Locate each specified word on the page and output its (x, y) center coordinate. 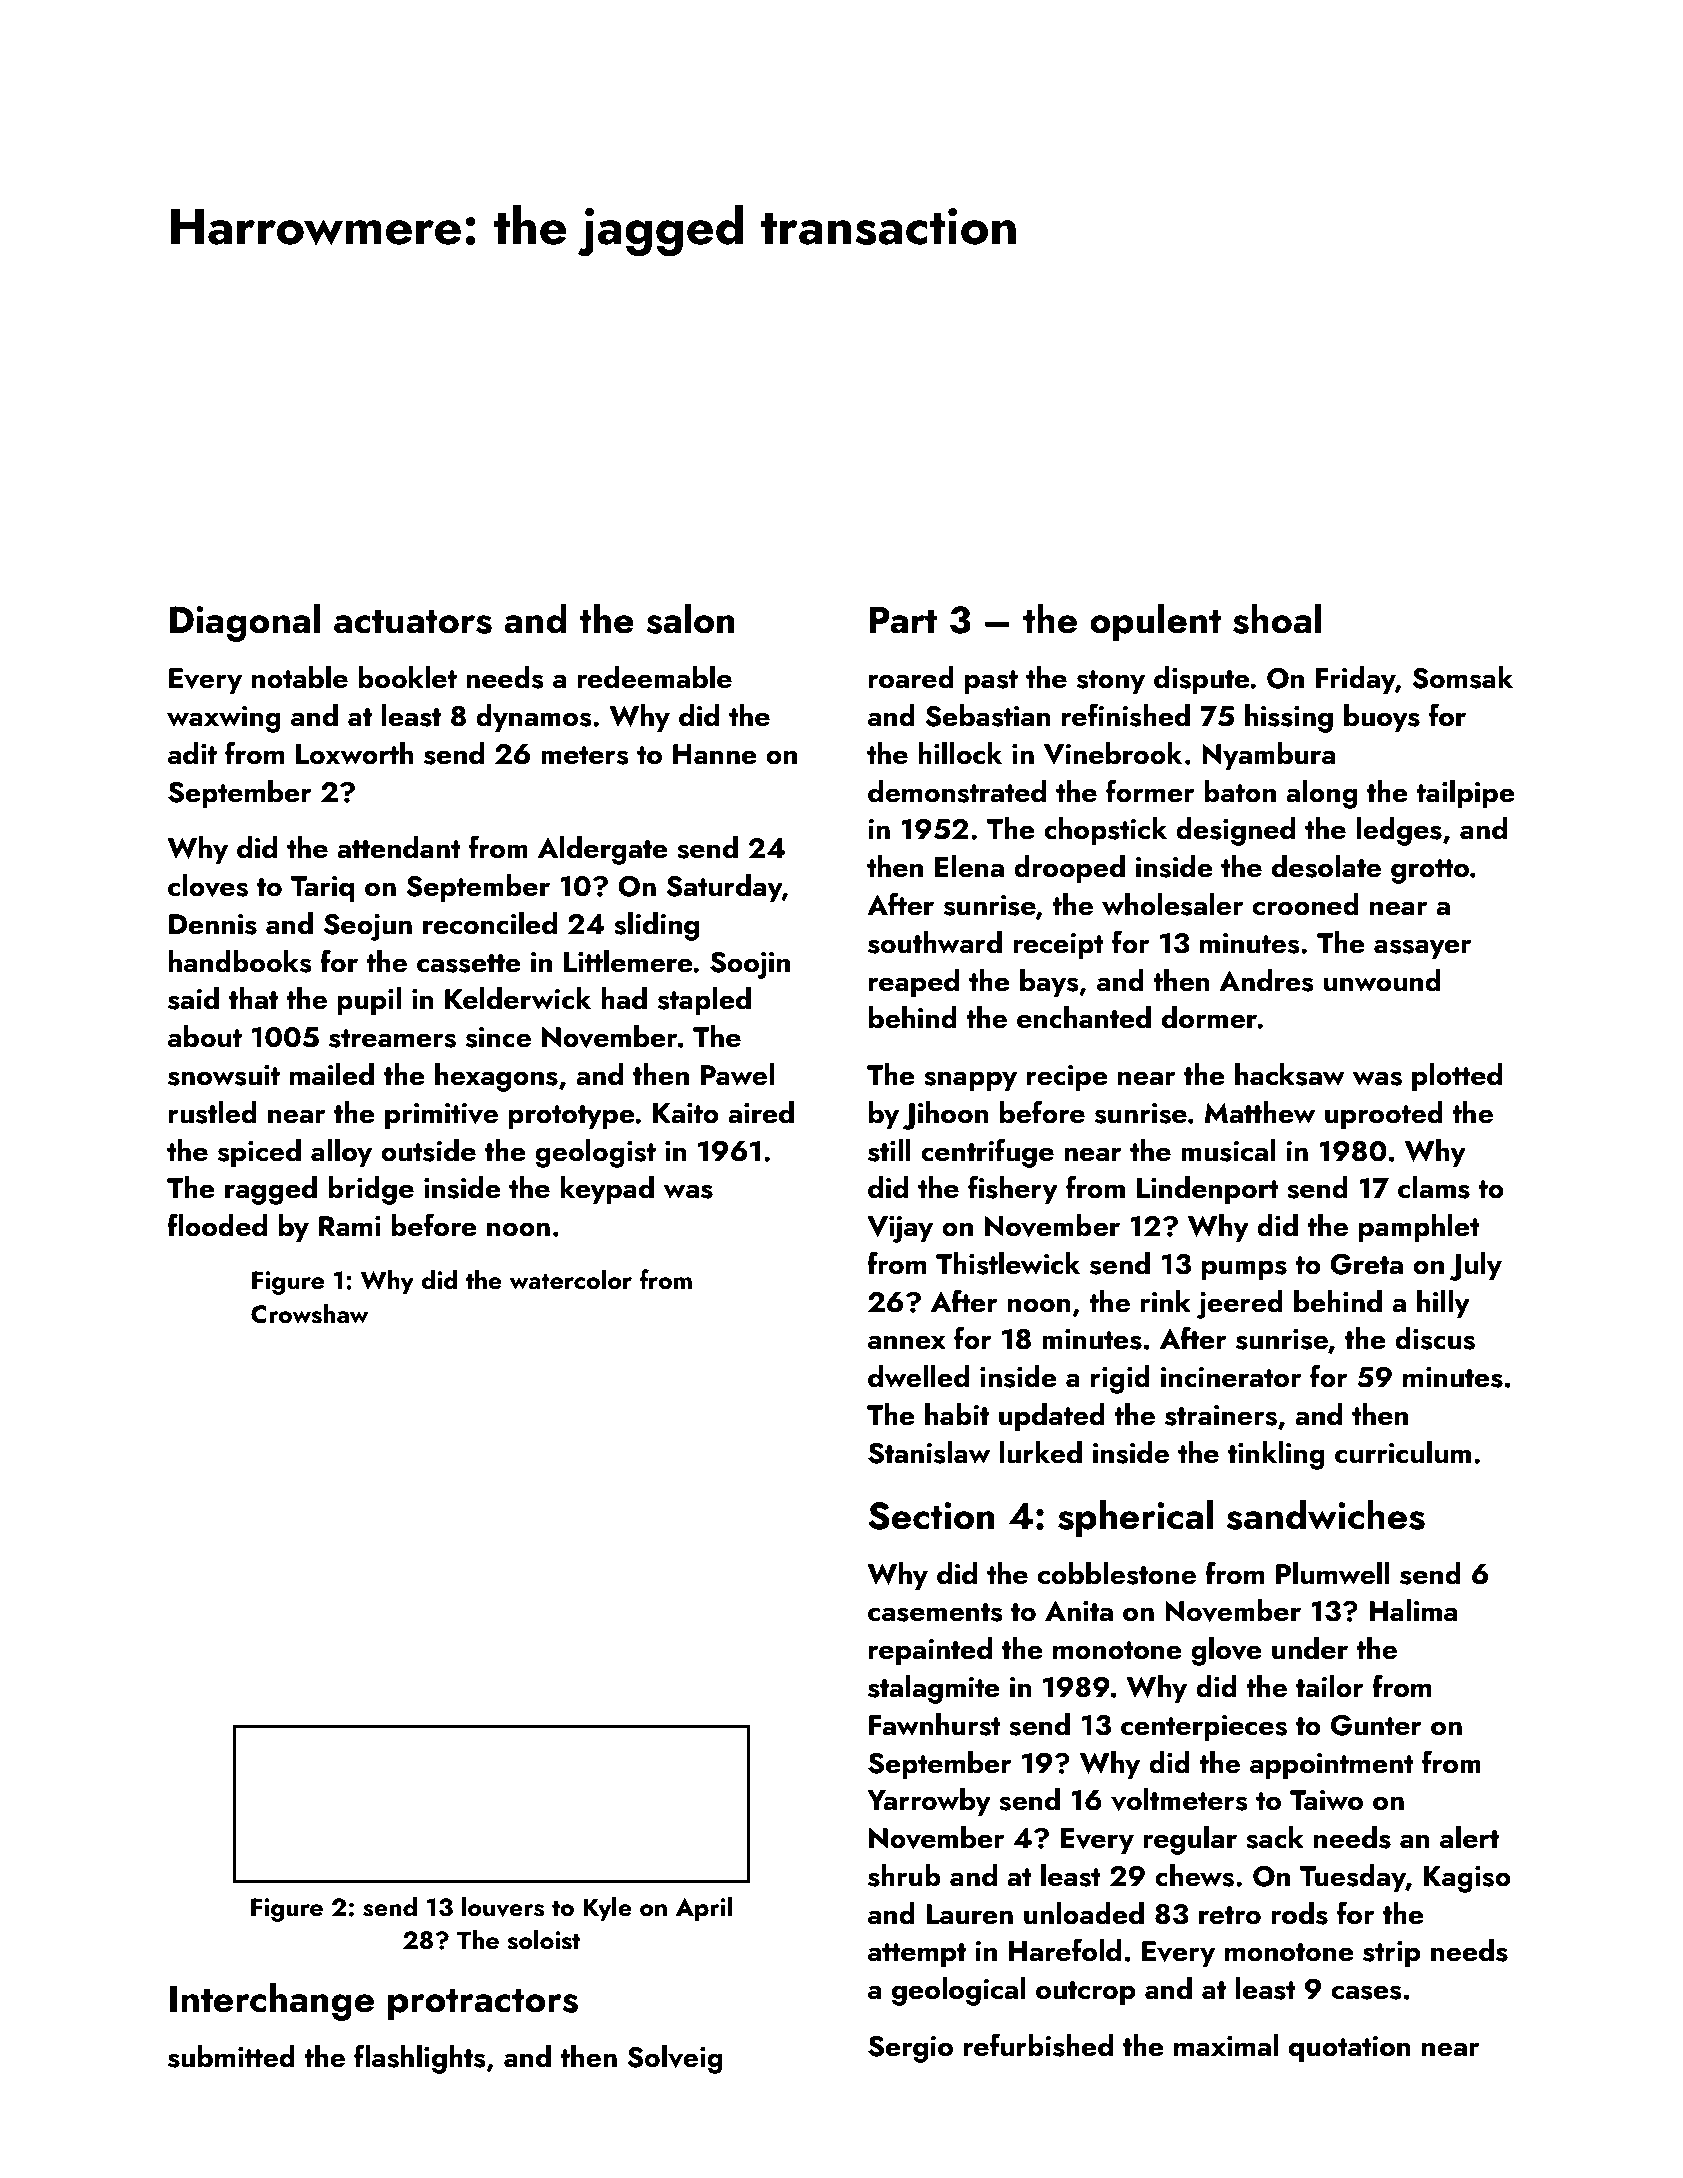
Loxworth (354, 753)
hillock (960, 753)
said (193, 998)
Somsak (1462, 677)
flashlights (419, 2059)
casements (935, 1612)
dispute (1202, 680)
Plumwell (1333, 1573)
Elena (969, 866)
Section (932, 1516)
